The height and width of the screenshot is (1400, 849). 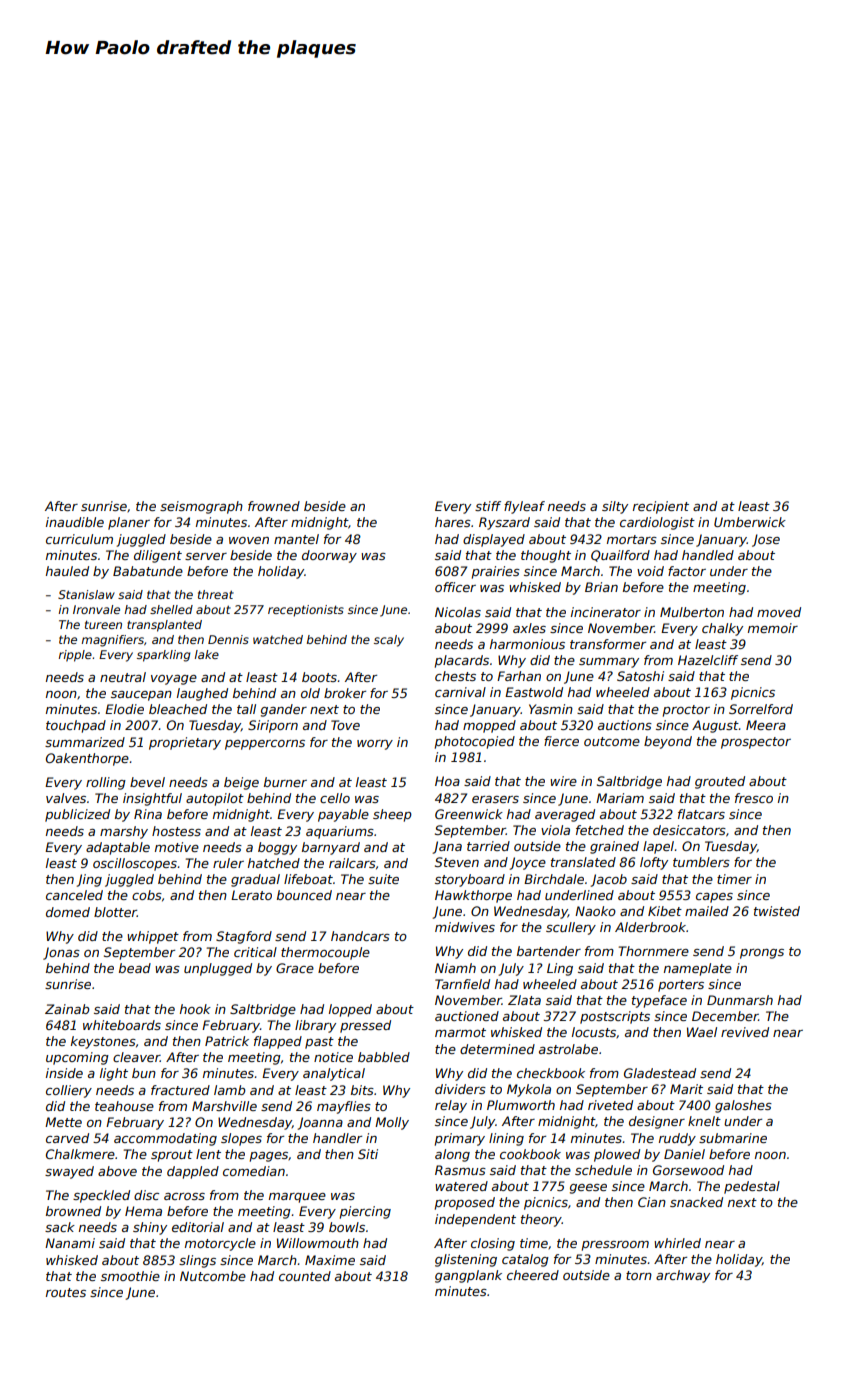 I want to click on recipient, so click(x=661, y=507).
